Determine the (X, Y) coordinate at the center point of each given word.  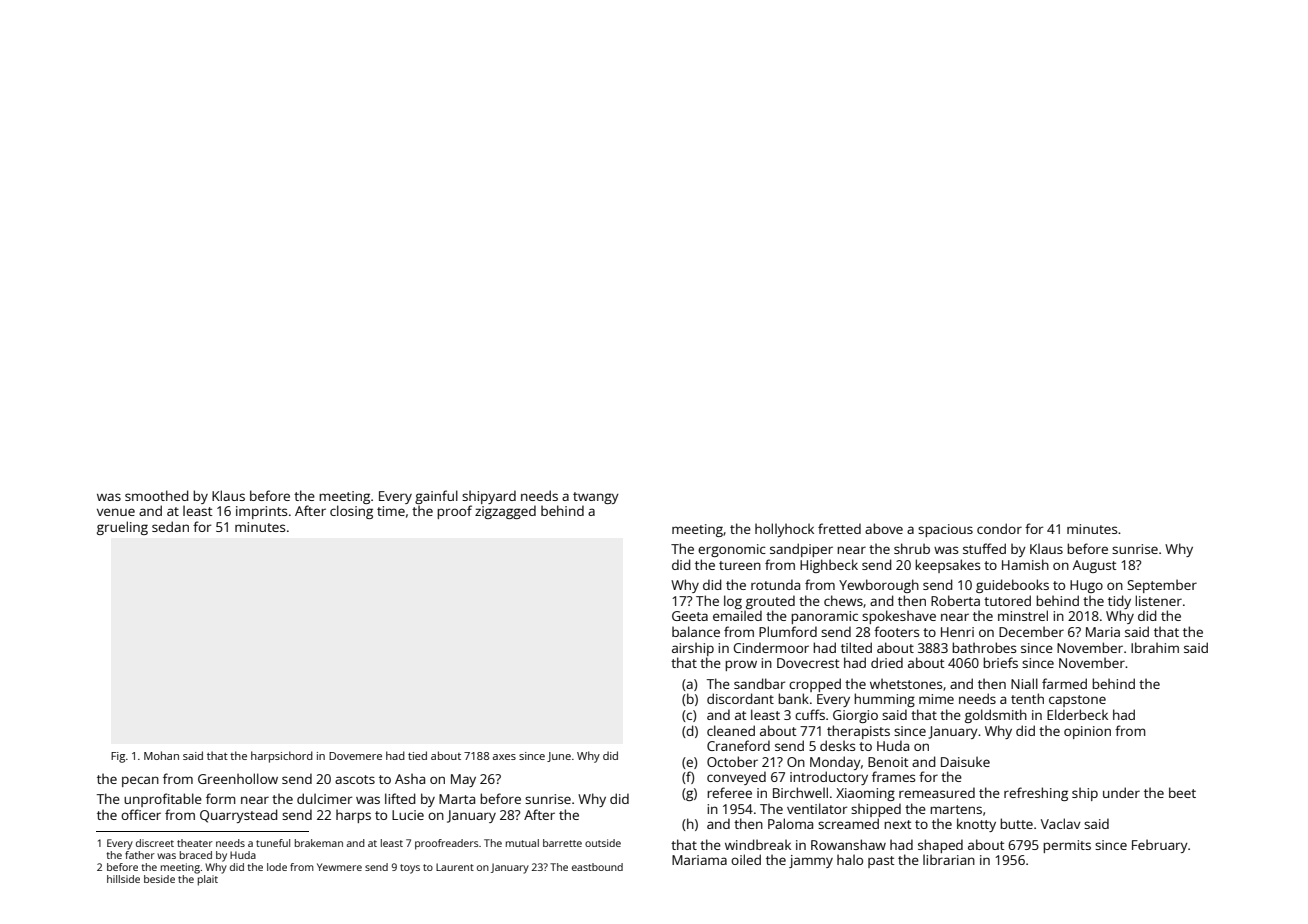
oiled (746, 859)
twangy (596, 498)
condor (999, 528)
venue (116, 512)
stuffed (984, 548)
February (1160, 846)
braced (196, 855)
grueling (122, 528)
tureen (740, 565)
